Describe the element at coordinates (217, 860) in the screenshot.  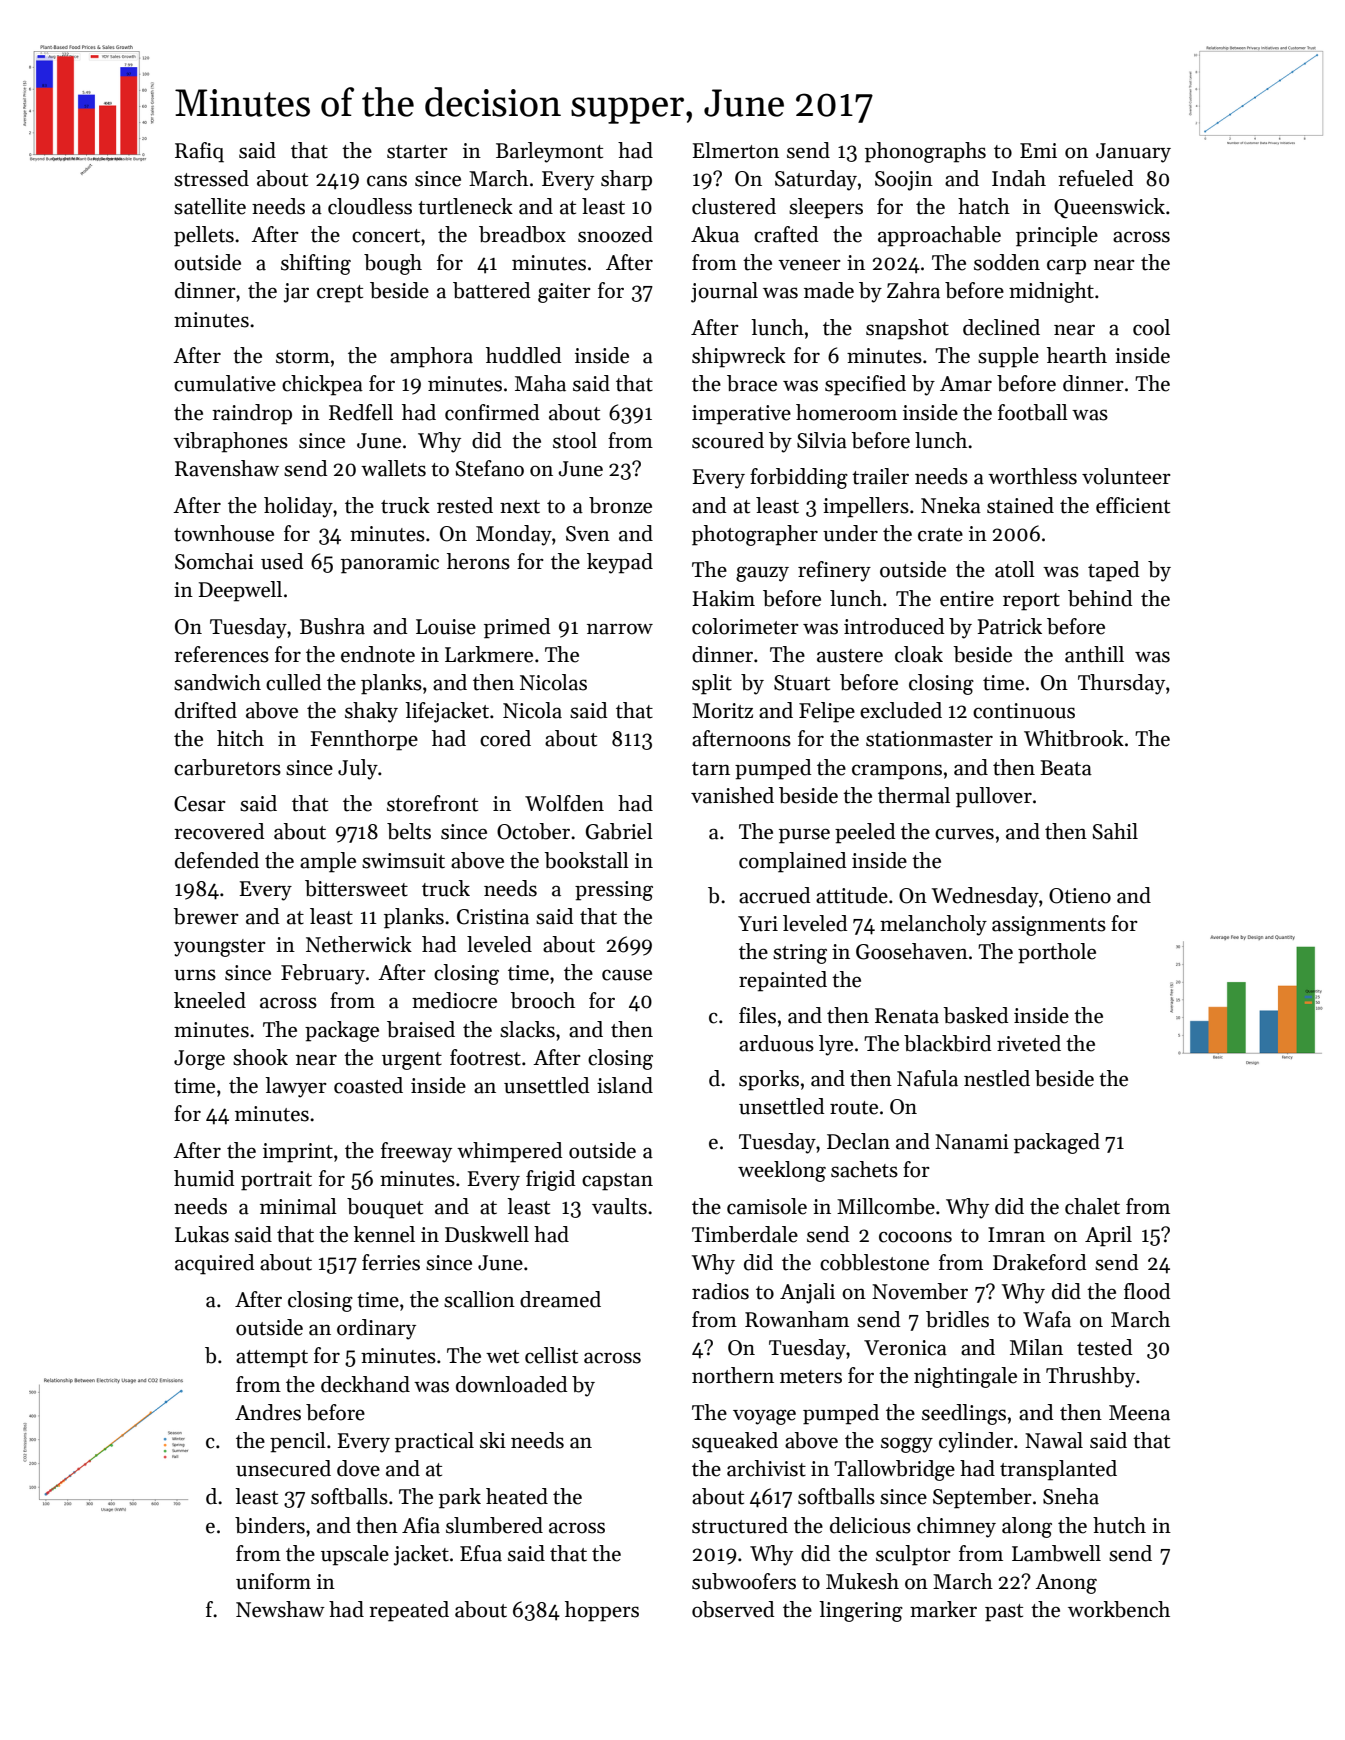
I see `defended` at that location.
